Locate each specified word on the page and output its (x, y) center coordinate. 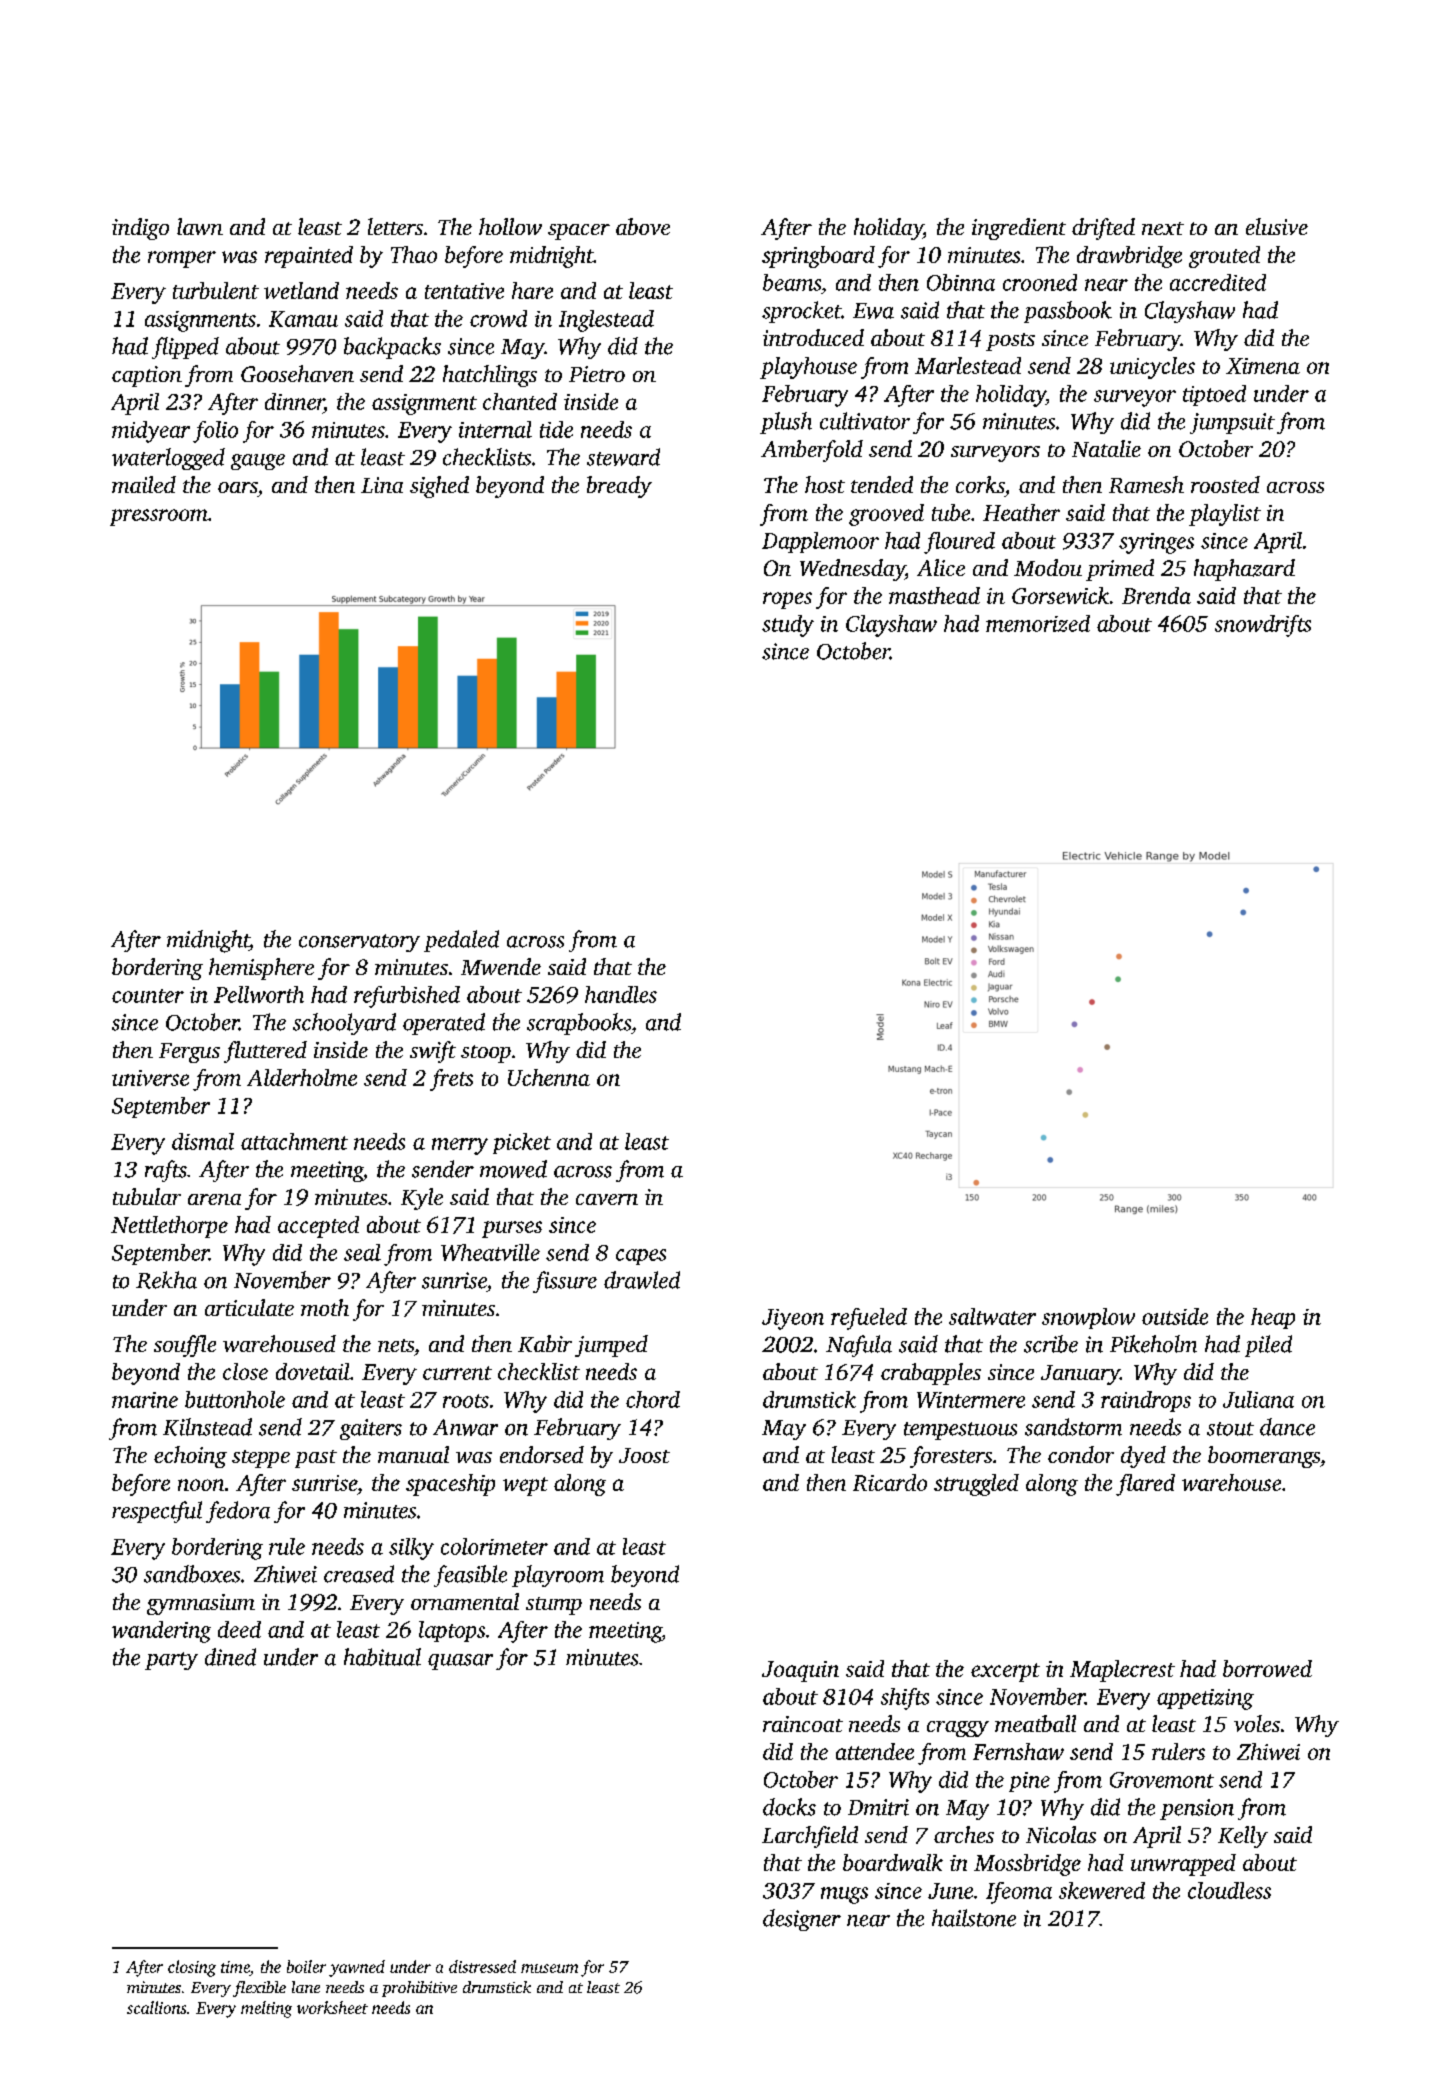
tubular (147, 1196)
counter (148, 996)
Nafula (859, 1346)
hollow (510, 226)
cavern (607, 1199)
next (1163, 228)
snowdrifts (1263, 626)
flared (1145, 1485)
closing (192, 1968)
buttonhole (235, 1399)
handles (621, 994)
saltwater (992, 1316)
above (643, 226)
